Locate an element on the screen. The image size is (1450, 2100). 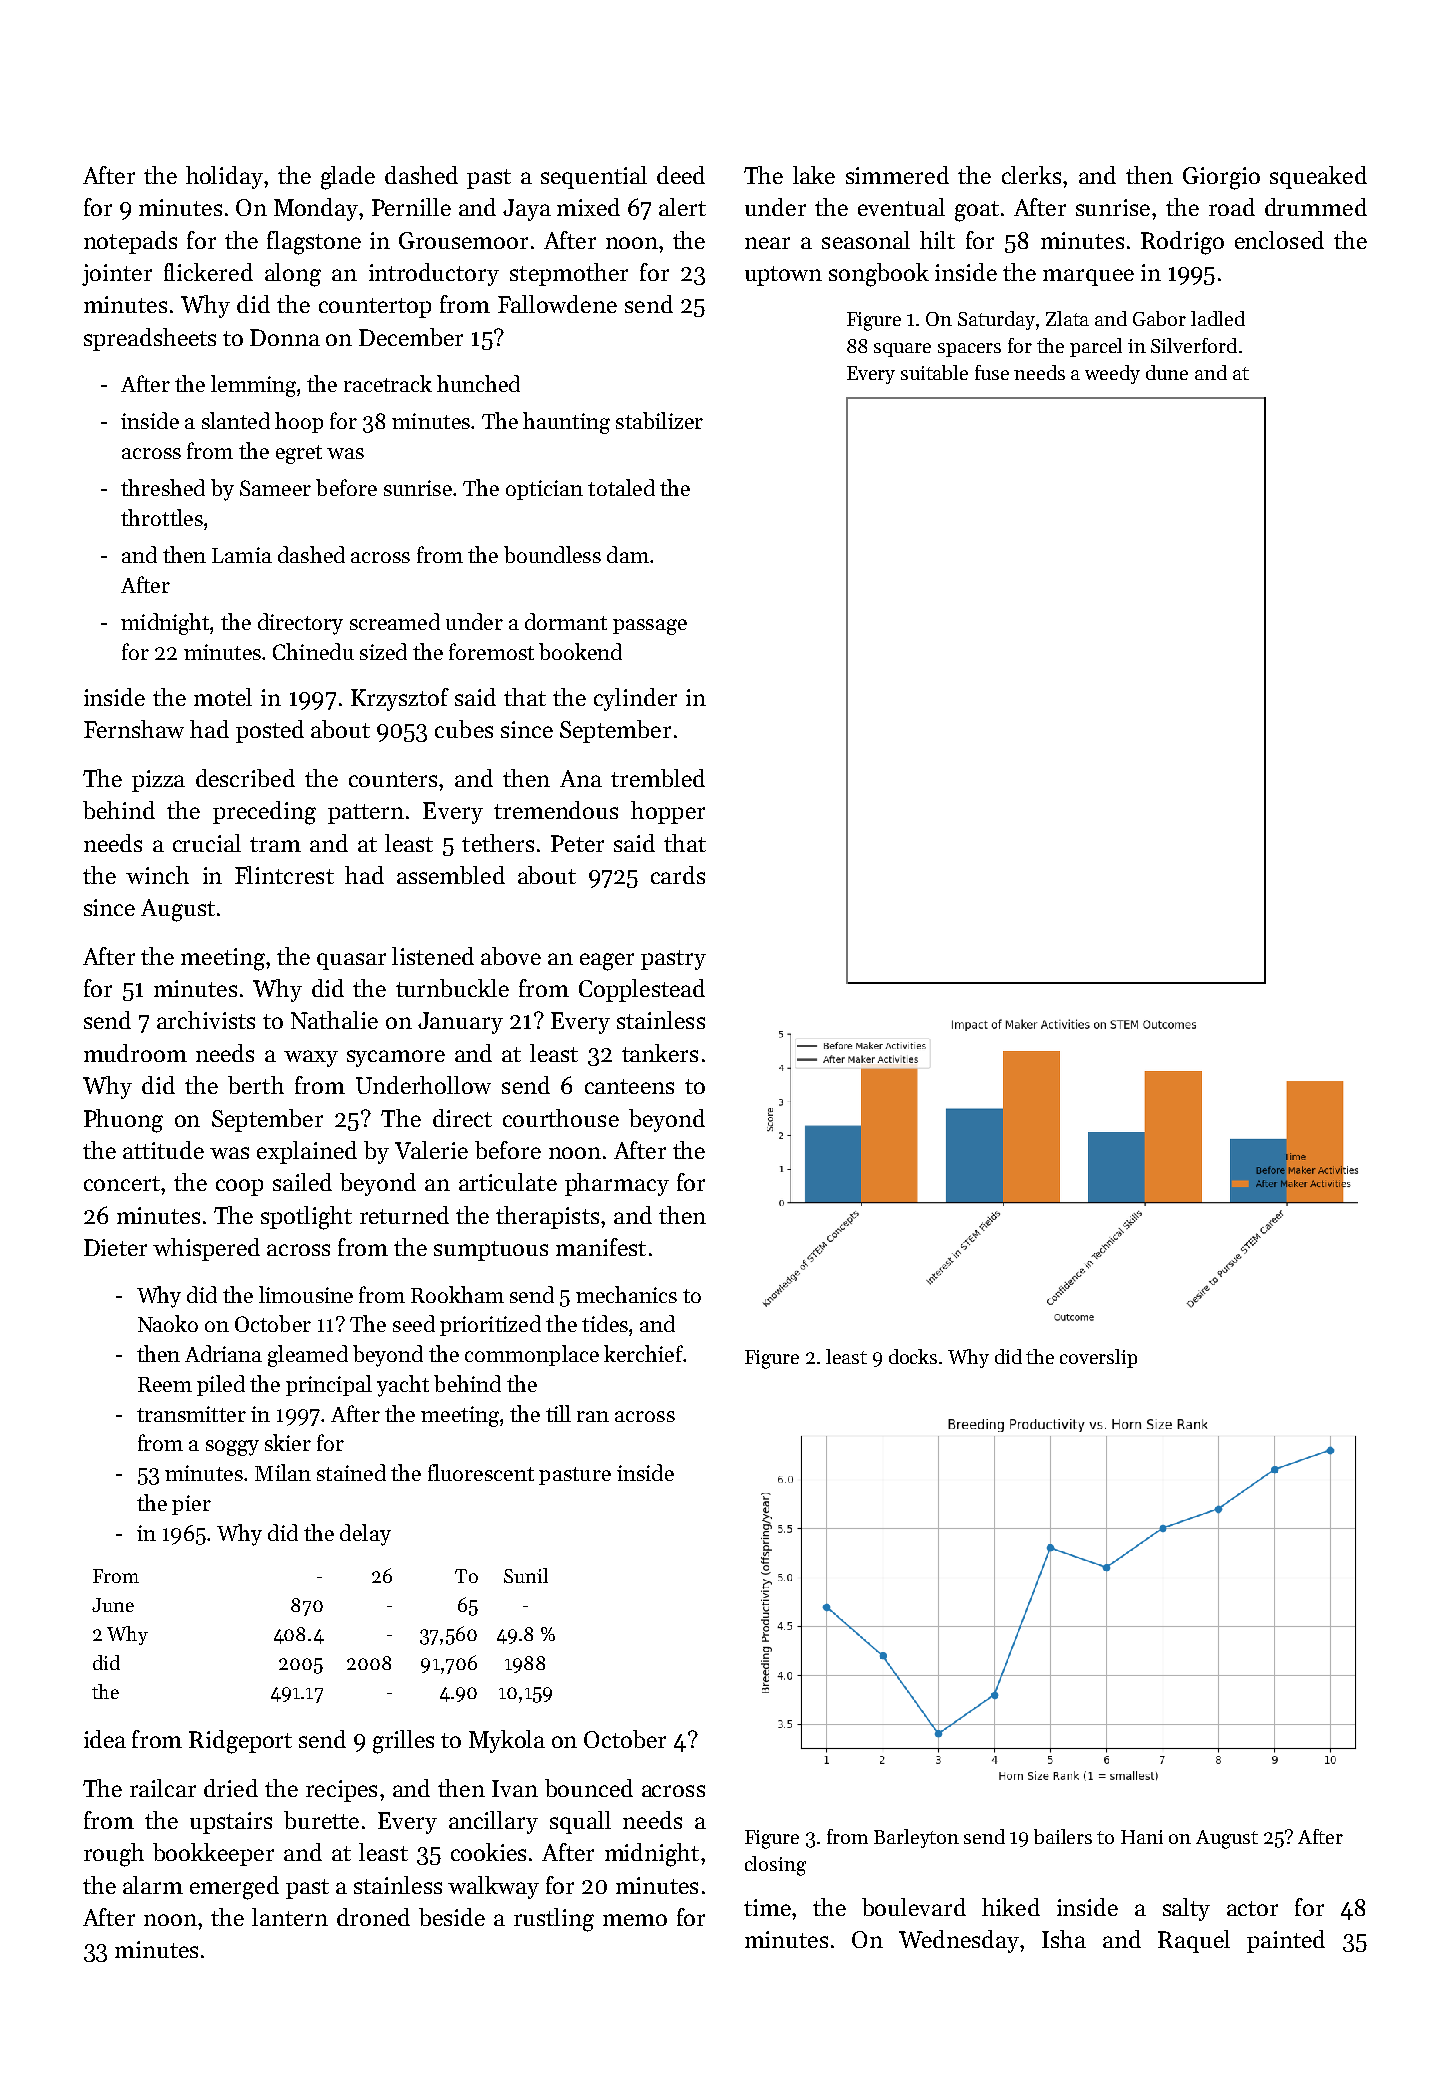
coverslip is located at coordinates (1098, 1358).
